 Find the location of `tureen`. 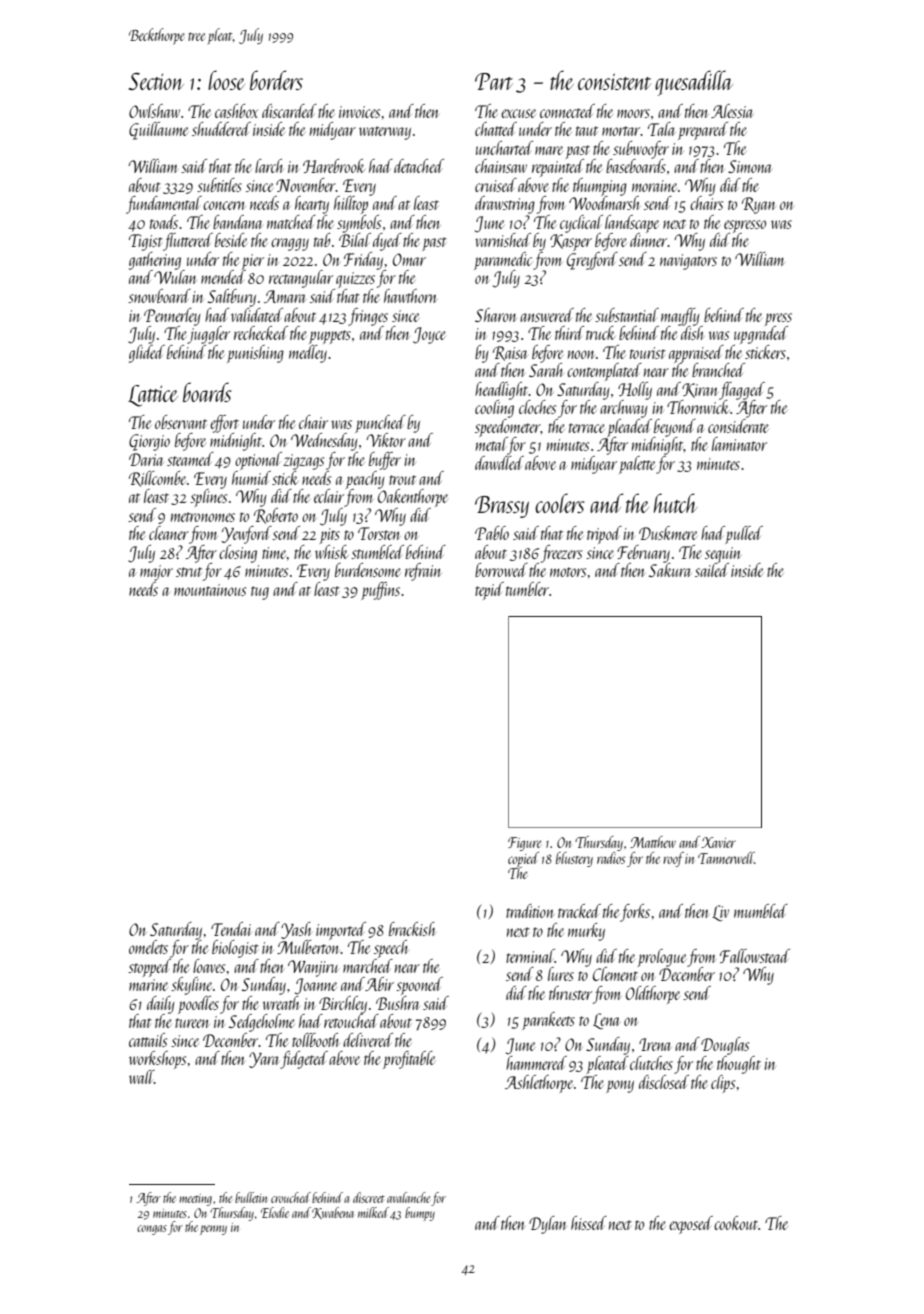

tureen is located at coordinates (192, 1023).
